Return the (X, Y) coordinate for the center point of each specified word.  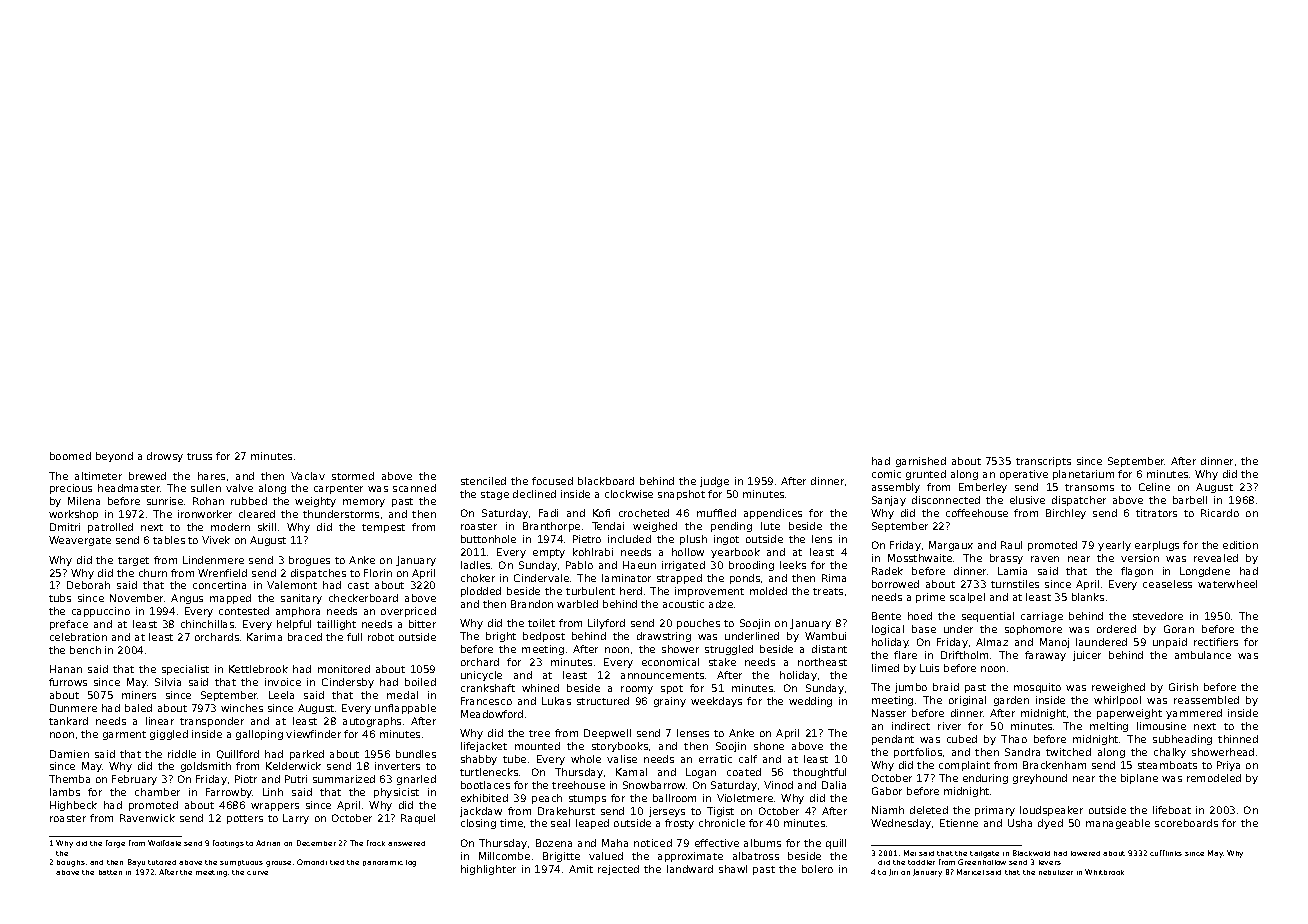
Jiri (893, 872)
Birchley (1066, 514)
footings (228, 844)
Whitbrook (1104, 872)
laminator (626, 578)
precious (71, 489)
